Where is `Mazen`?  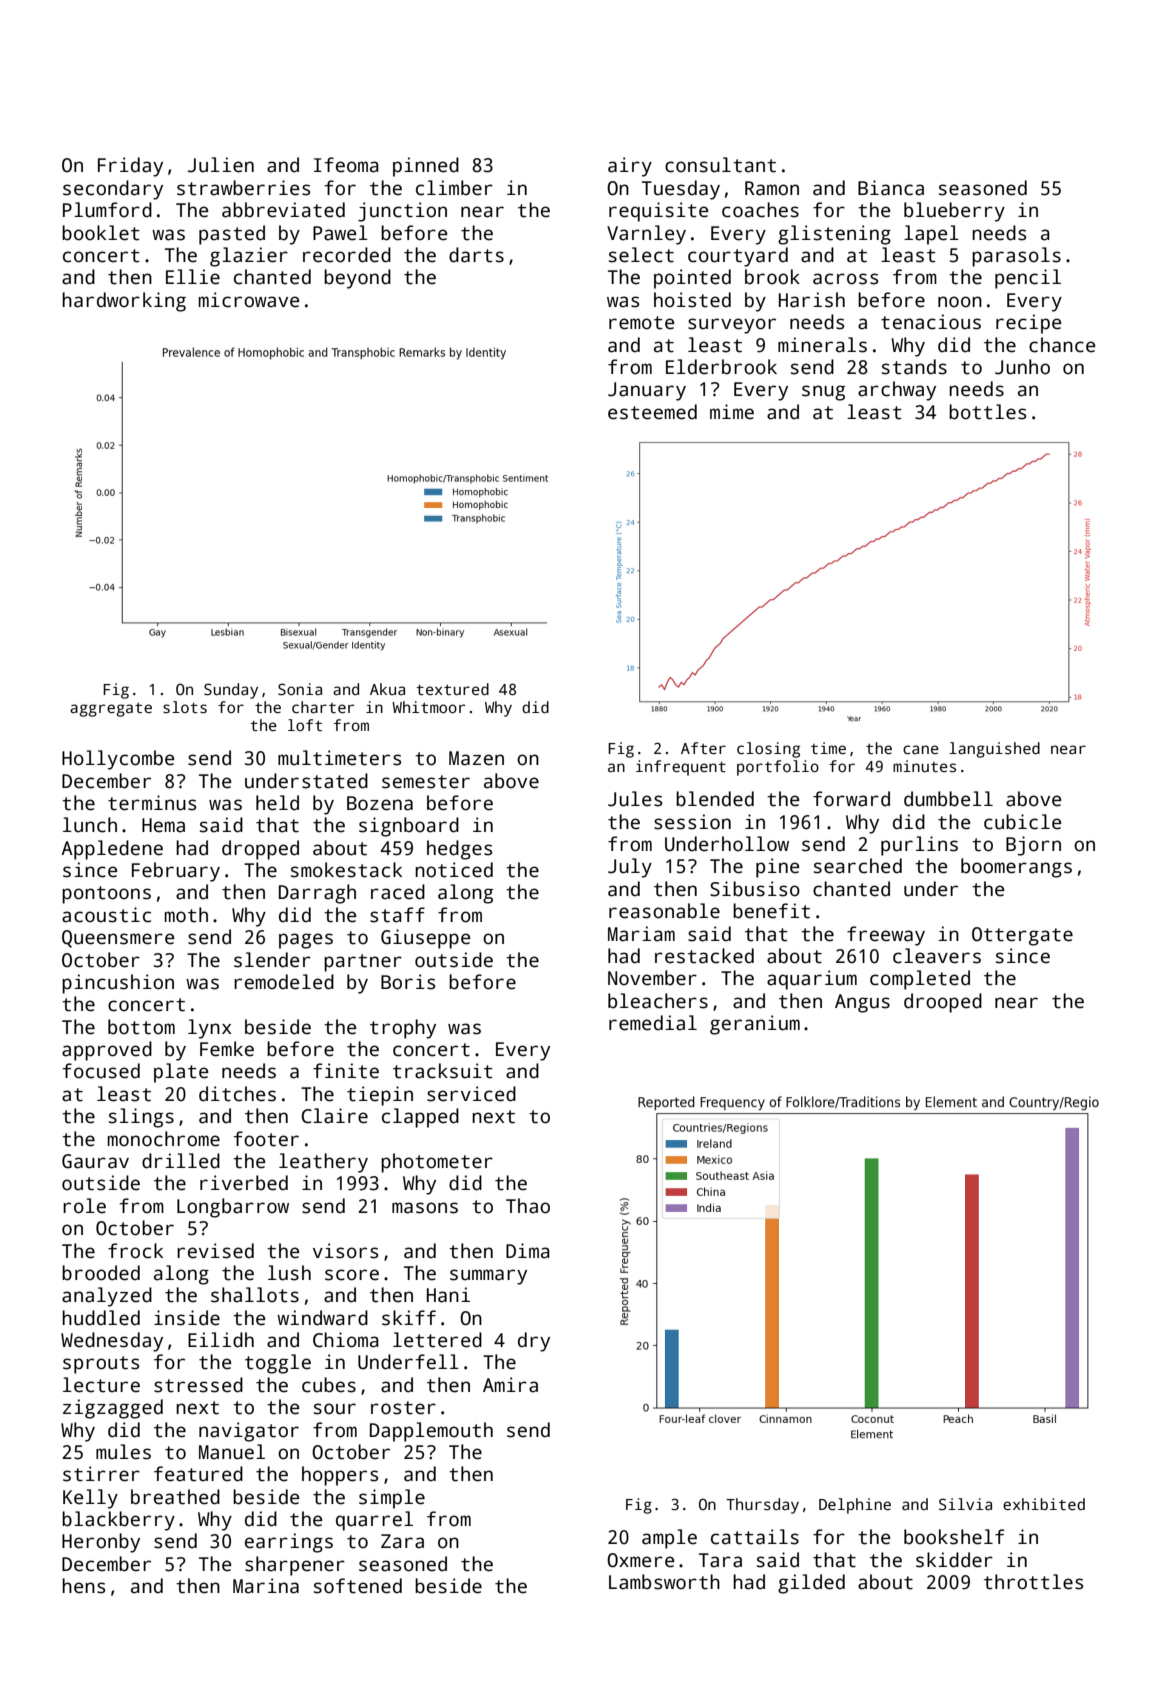
Mazen is located at coordinates (476, 758).
